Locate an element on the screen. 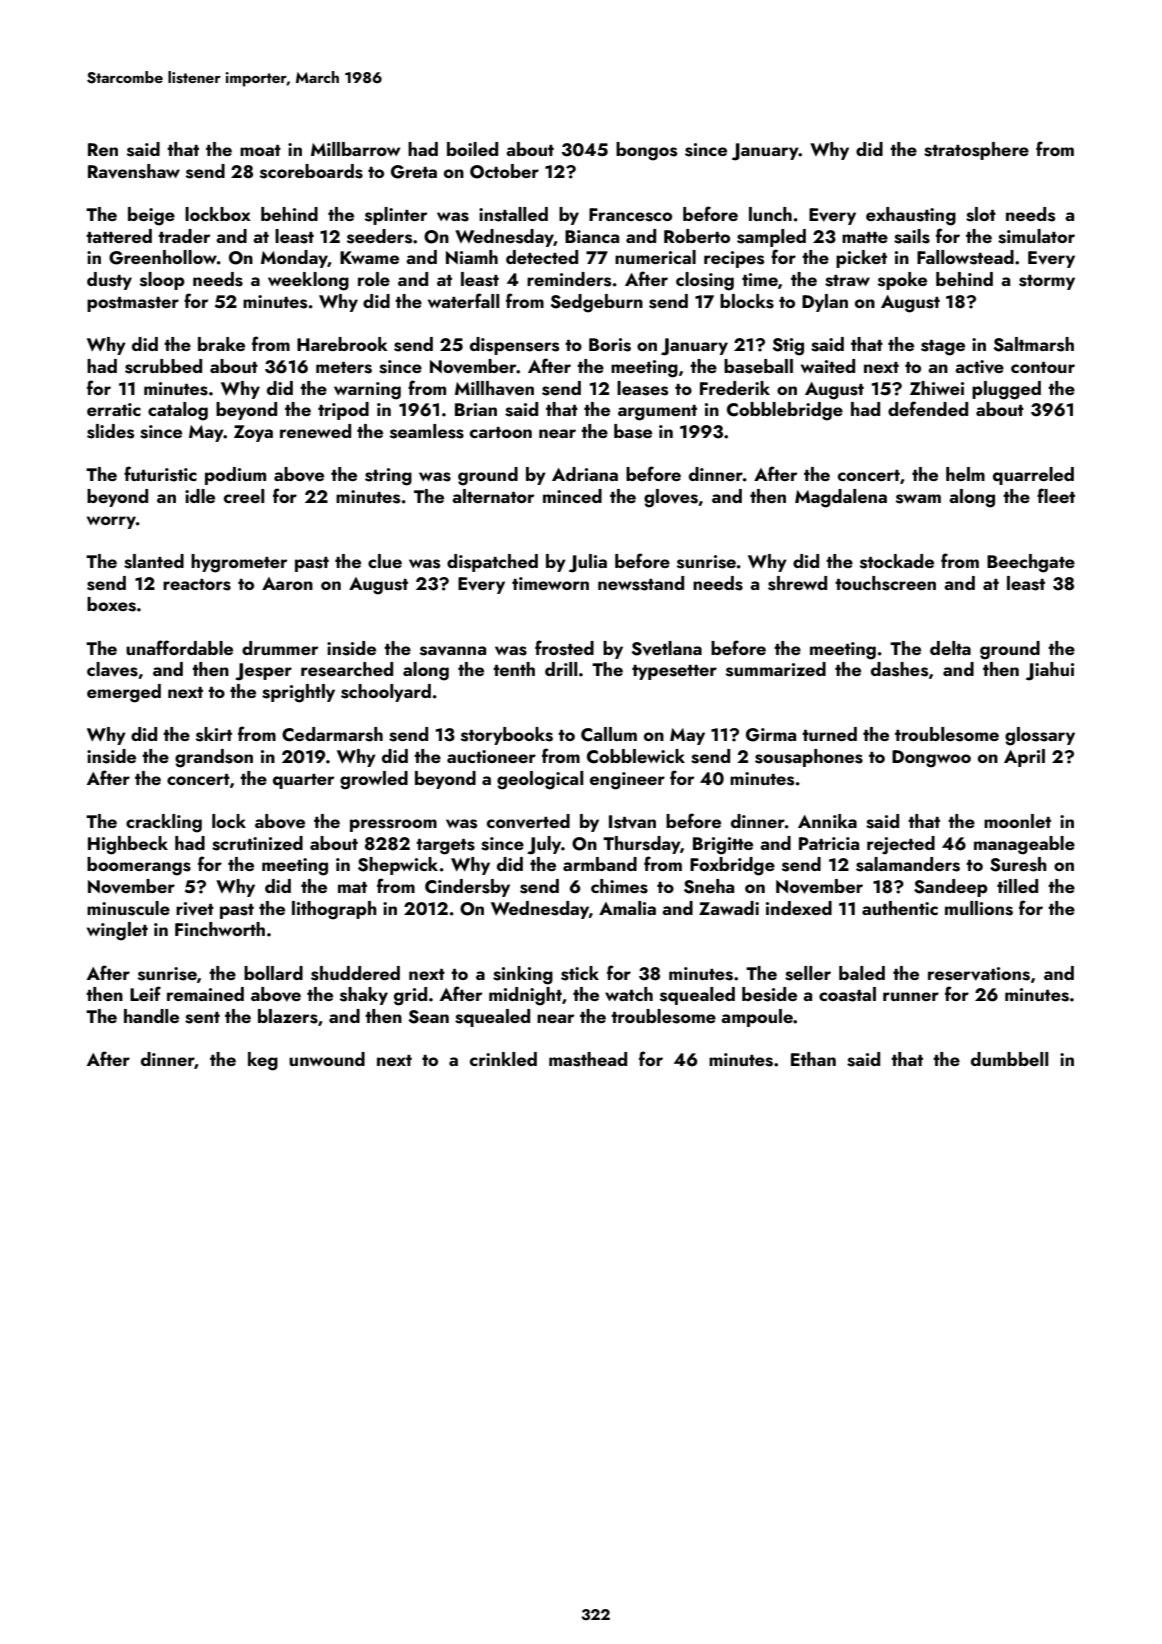 The width and height of the screenshot is (1162, 1644). Aaron is located at coordinates (287, 583).
